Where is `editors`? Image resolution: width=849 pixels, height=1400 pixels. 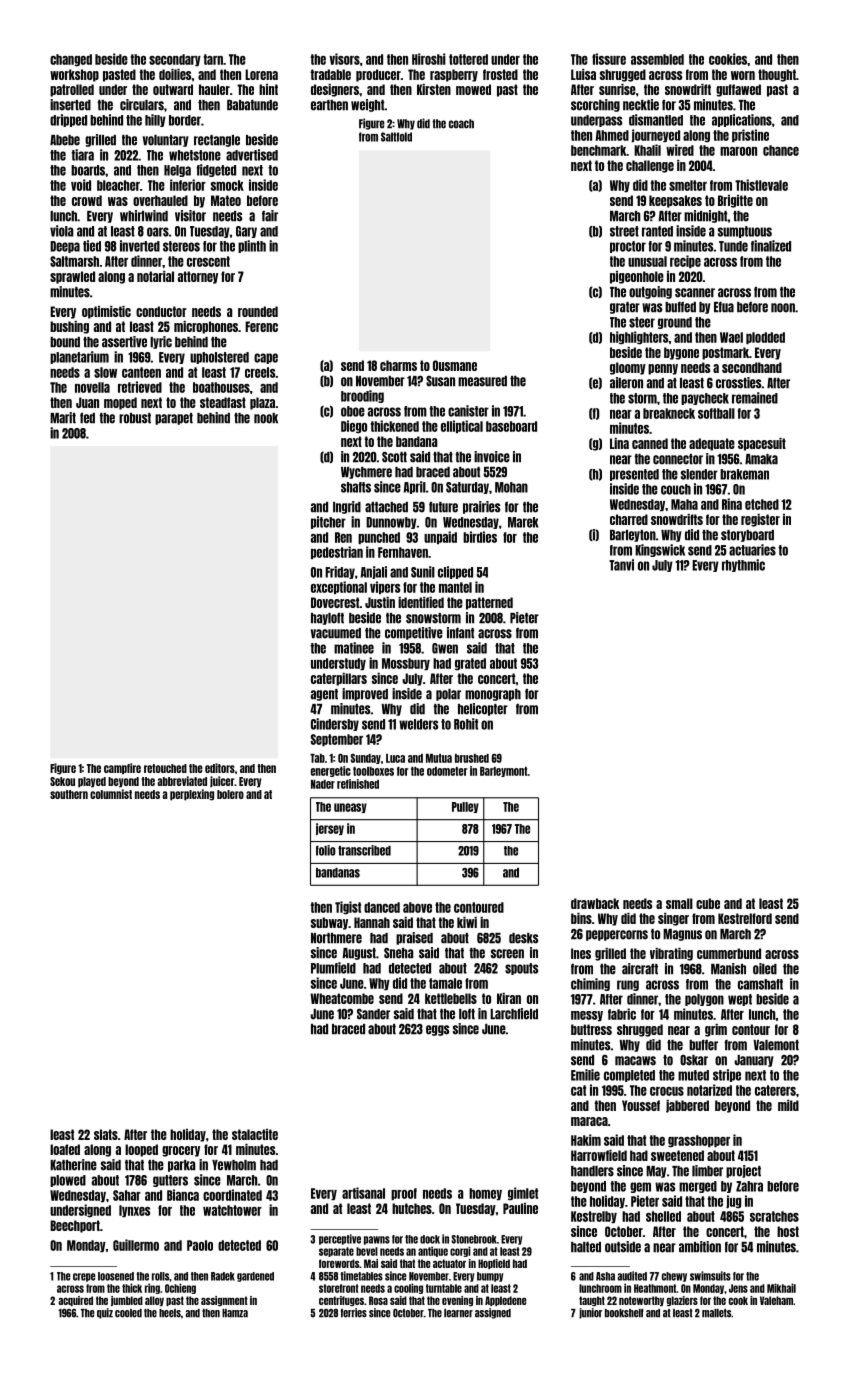 editors is located at coordinates (220, 768).
